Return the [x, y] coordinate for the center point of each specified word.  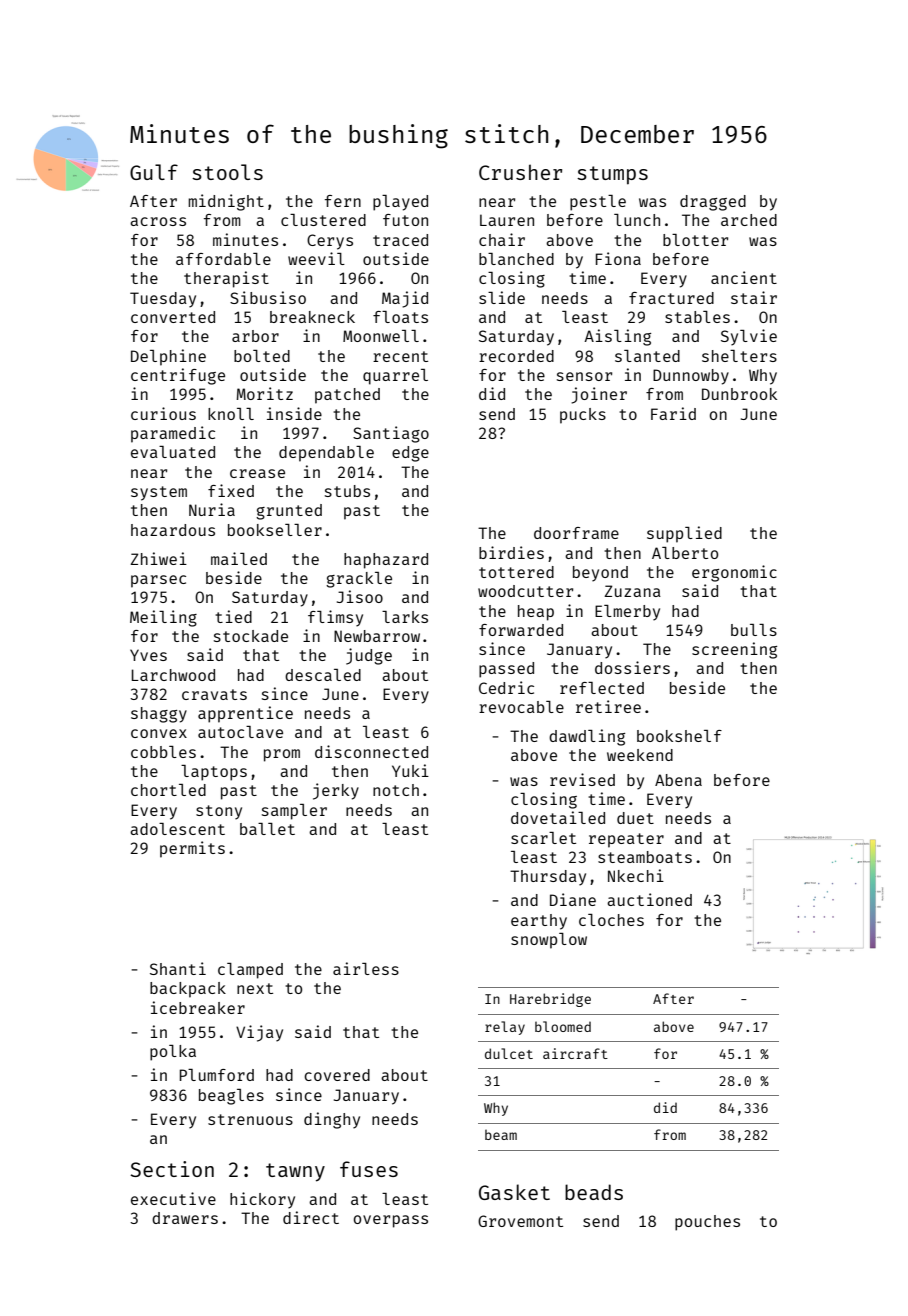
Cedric [506, 687]
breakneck [312, 317]
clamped [250, 971]
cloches [611, 920]
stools [227, 172]
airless [366, 968]
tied [233, 616]
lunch [637, 220]
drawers [185, 1218]
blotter [695, 240]
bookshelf [679, 736]
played [400, 203]
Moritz [264, 393]
